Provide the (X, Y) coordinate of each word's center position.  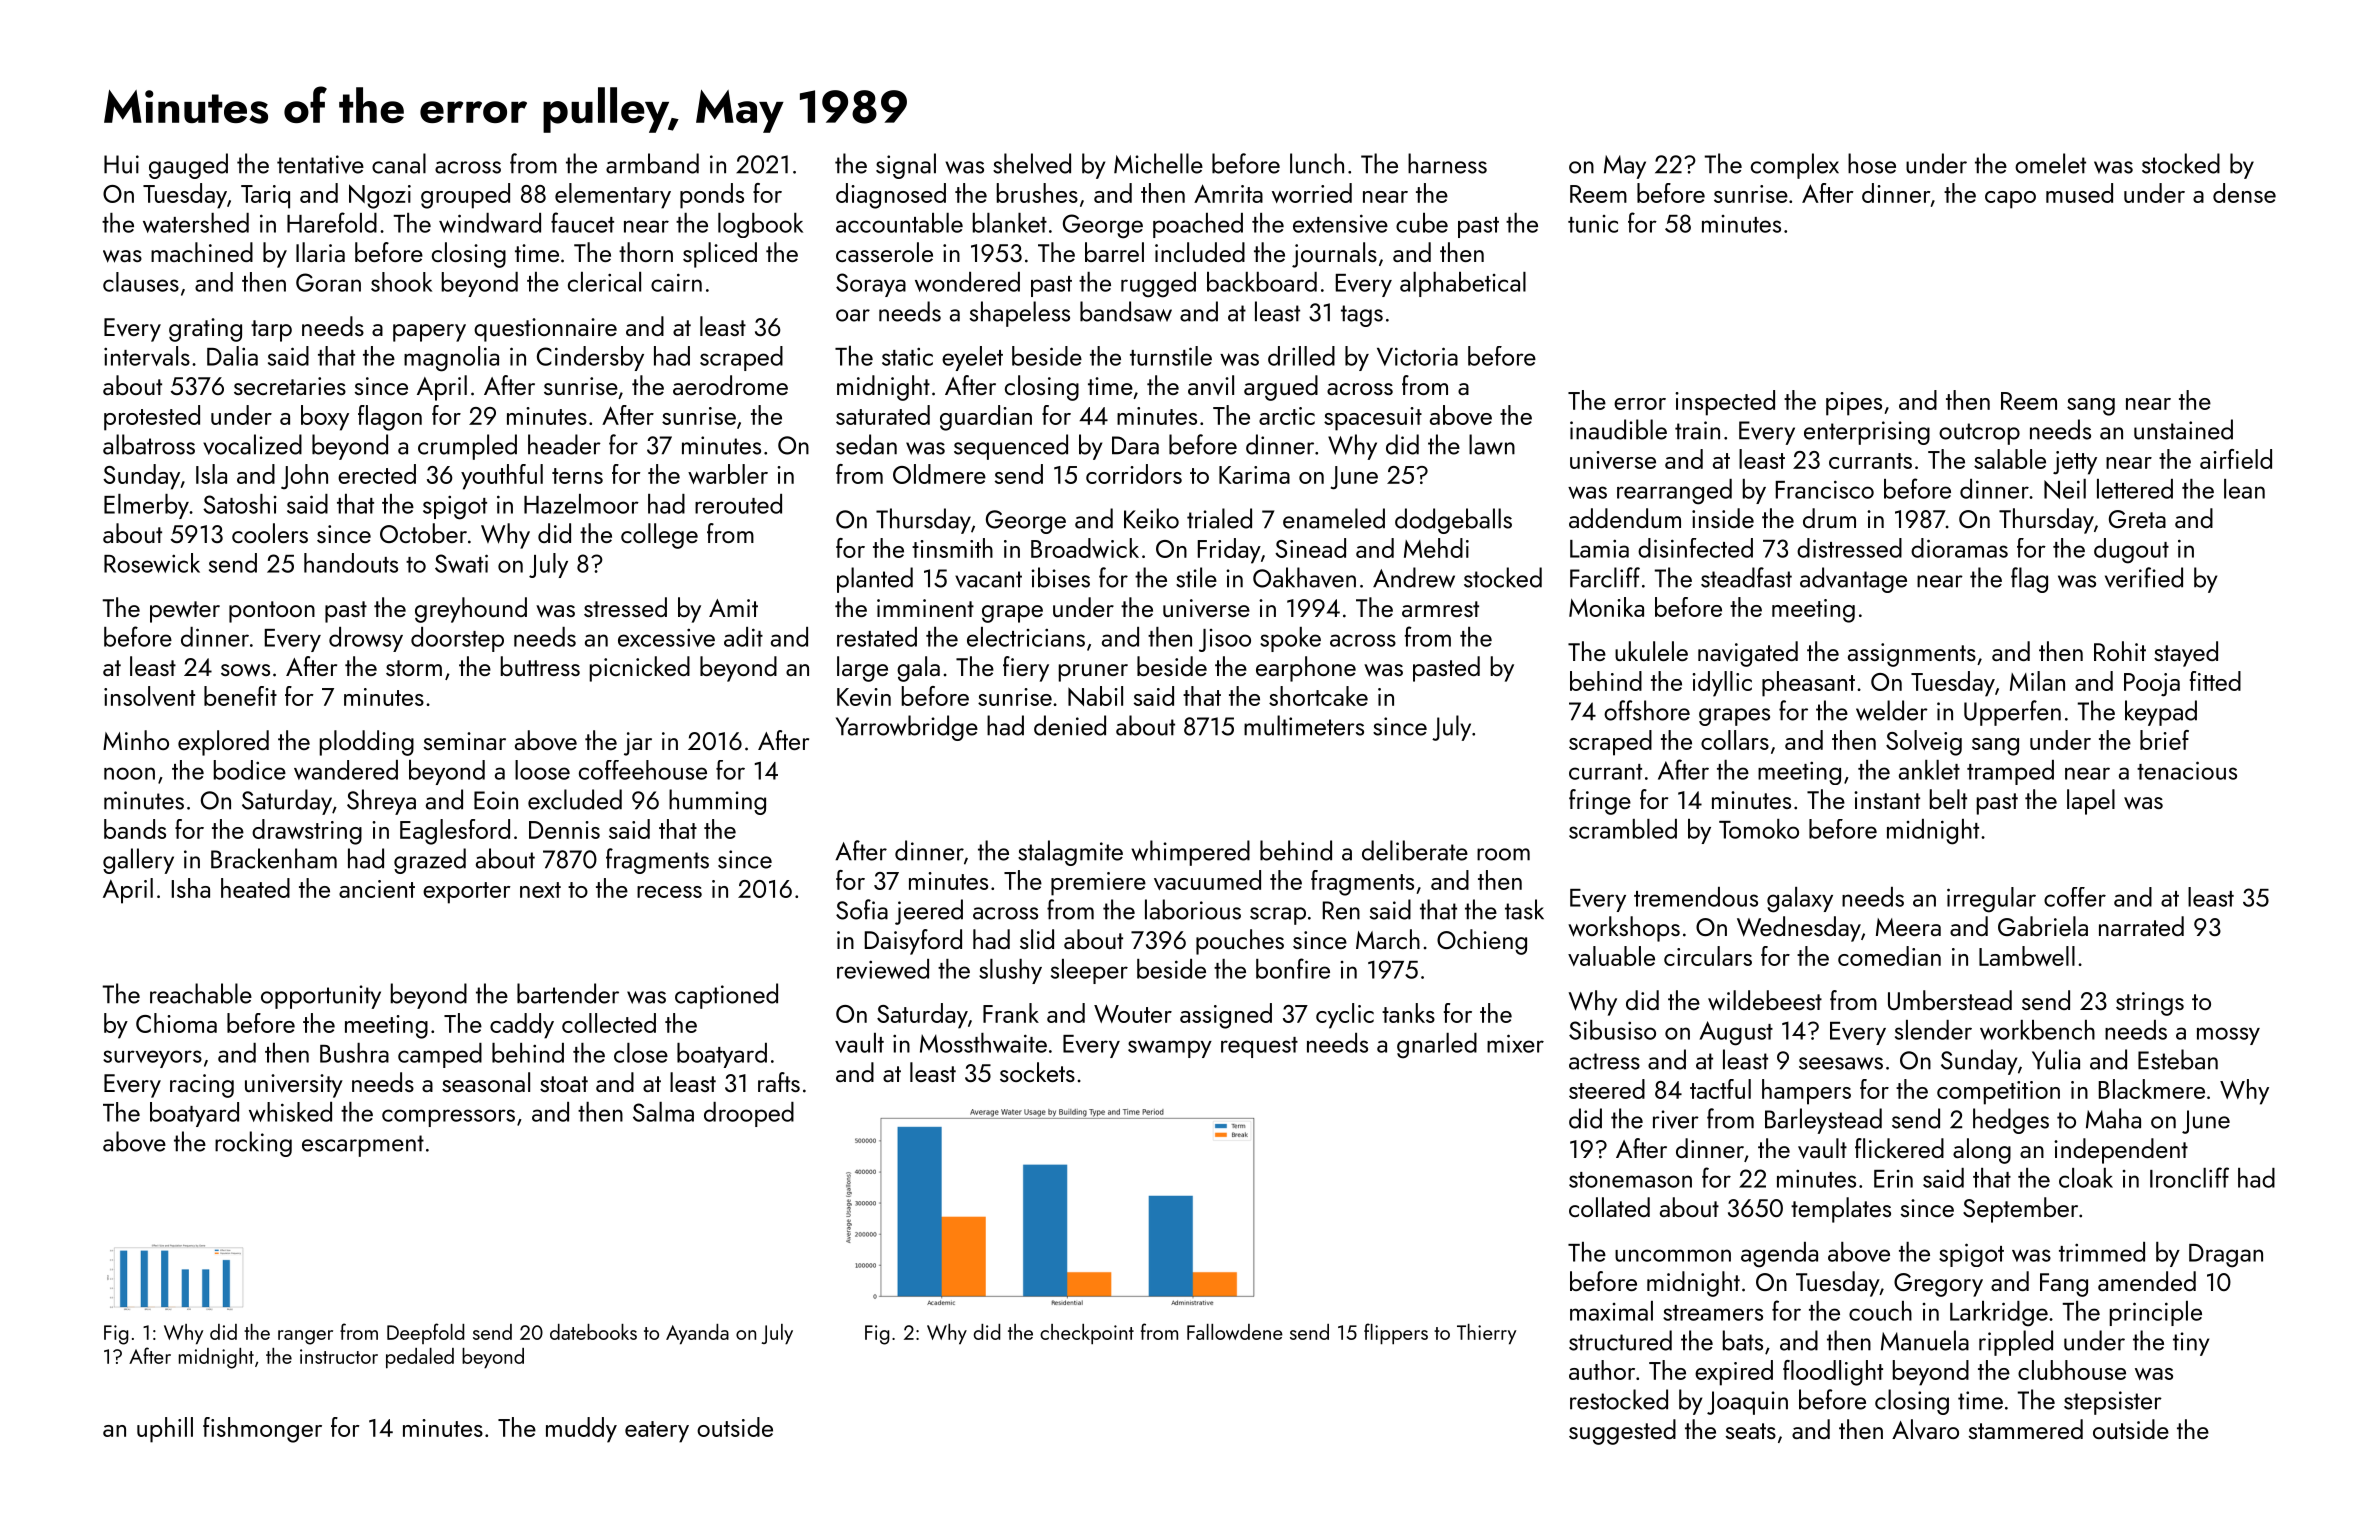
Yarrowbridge (907, 728)
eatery (657, 1432)
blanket (1010, 223)
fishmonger (262, 1430)
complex (1795, 166)
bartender (568, 993)
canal (399, 163)
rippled (2016, 1343)
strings (2150, 1004)
